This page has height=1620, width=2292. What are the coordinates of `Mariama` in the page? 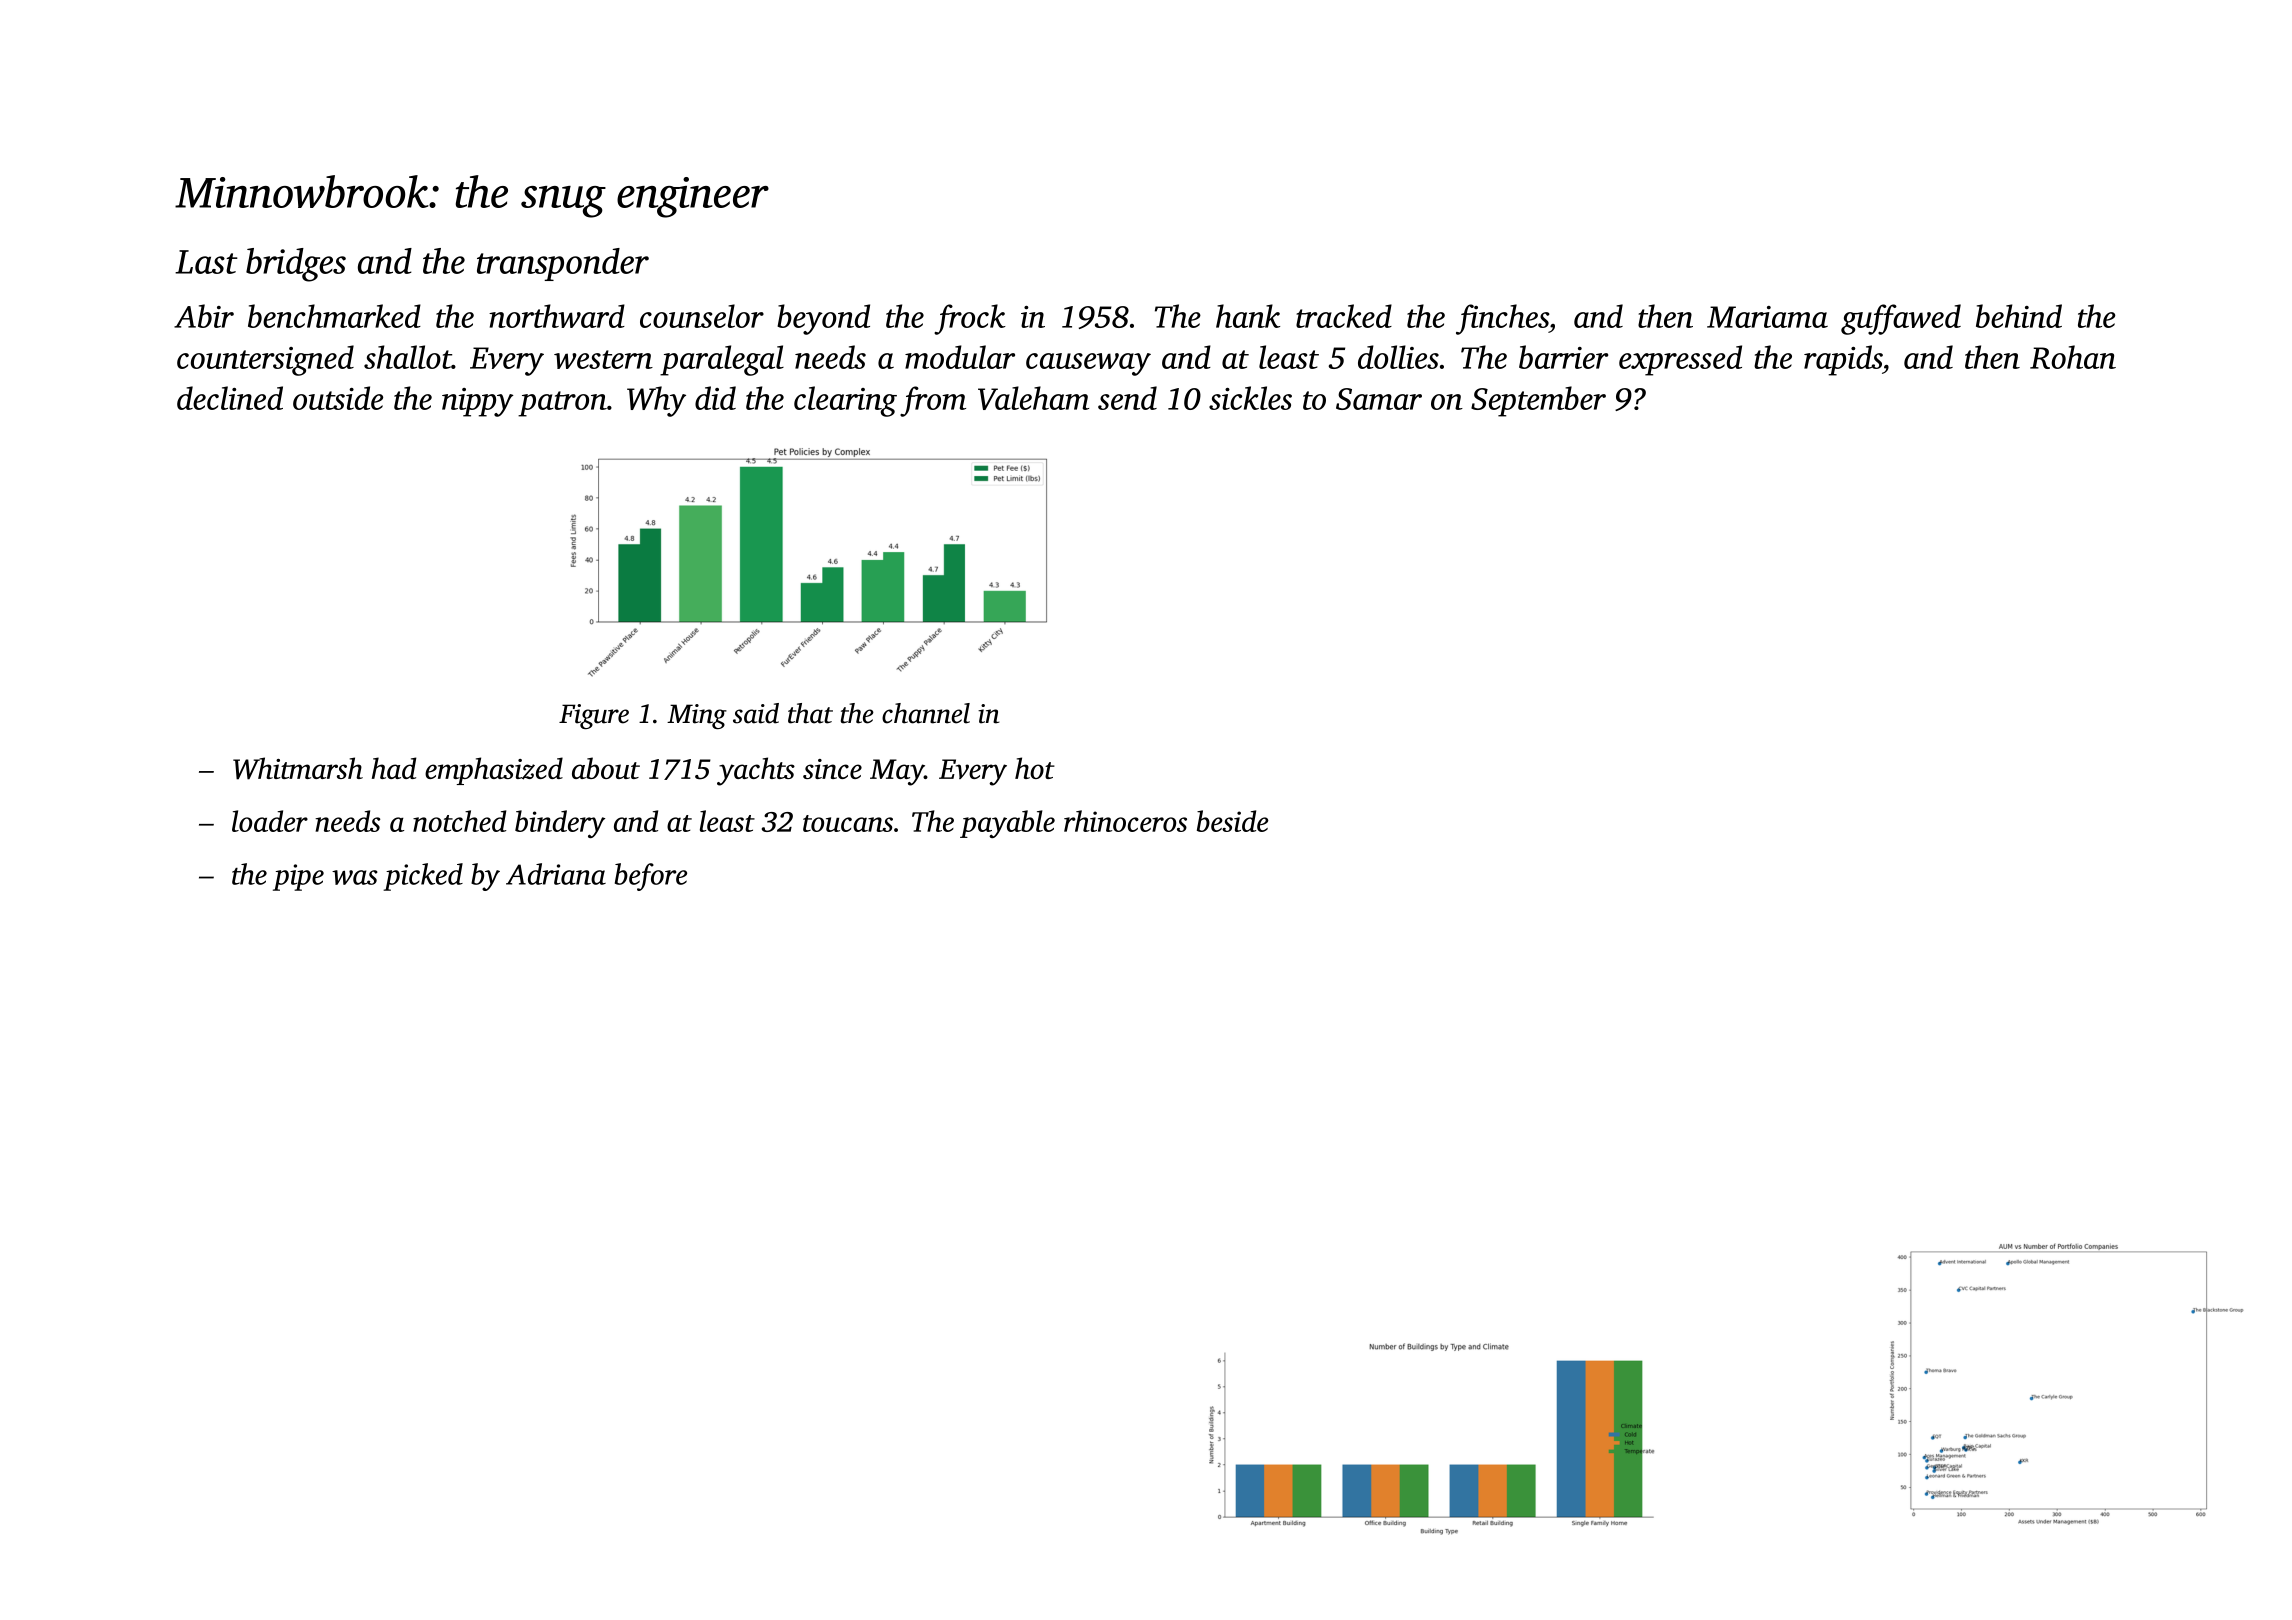 It's located at (1767, 317).
